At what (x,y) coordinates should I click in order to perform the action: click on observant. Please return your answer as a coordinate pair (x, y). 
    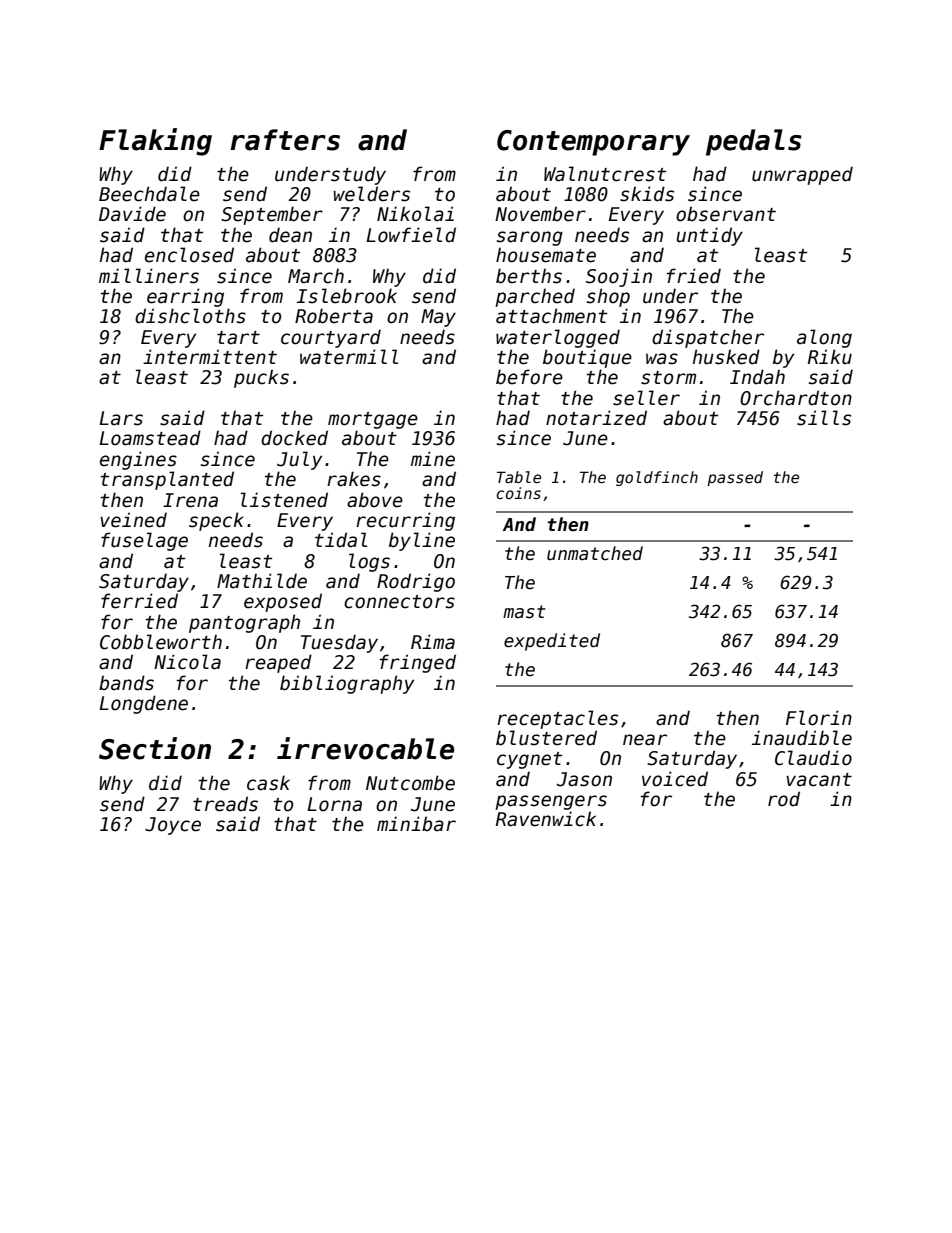
    Looking at the image, I should click on (726, 214).
